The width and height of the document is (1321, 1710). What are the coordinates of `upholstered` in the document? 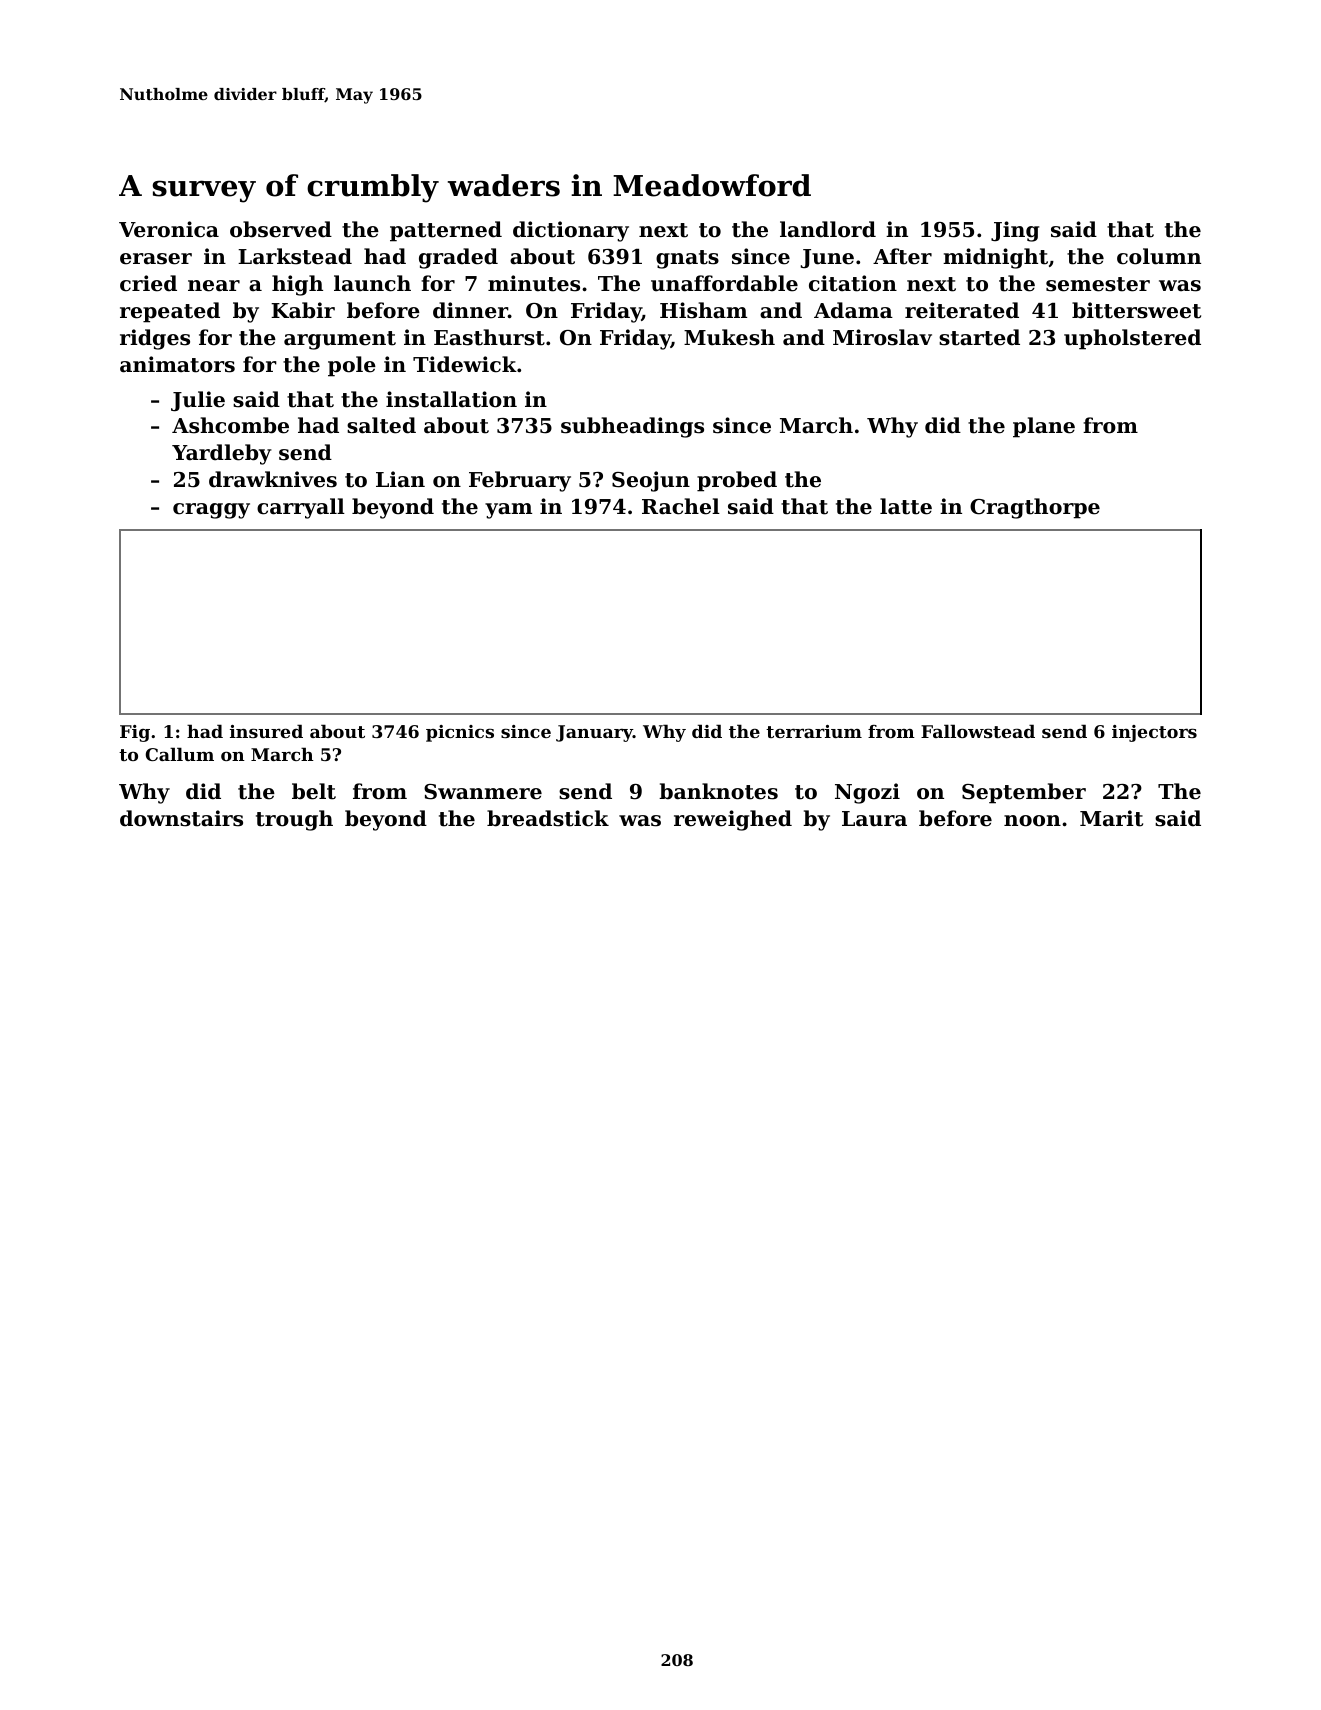 It's located at (1132, 339).
